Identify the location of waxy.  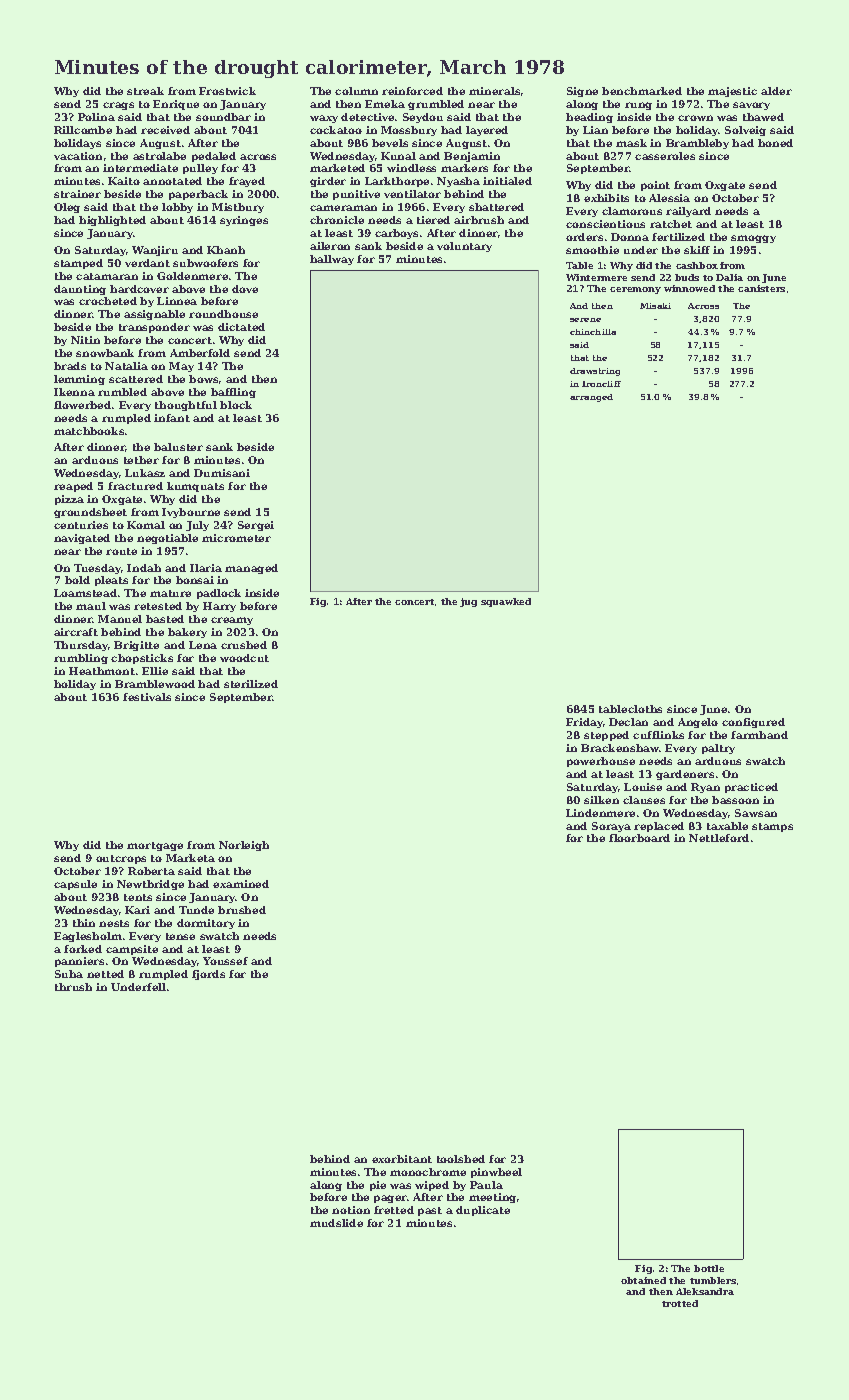
(324, 119).
